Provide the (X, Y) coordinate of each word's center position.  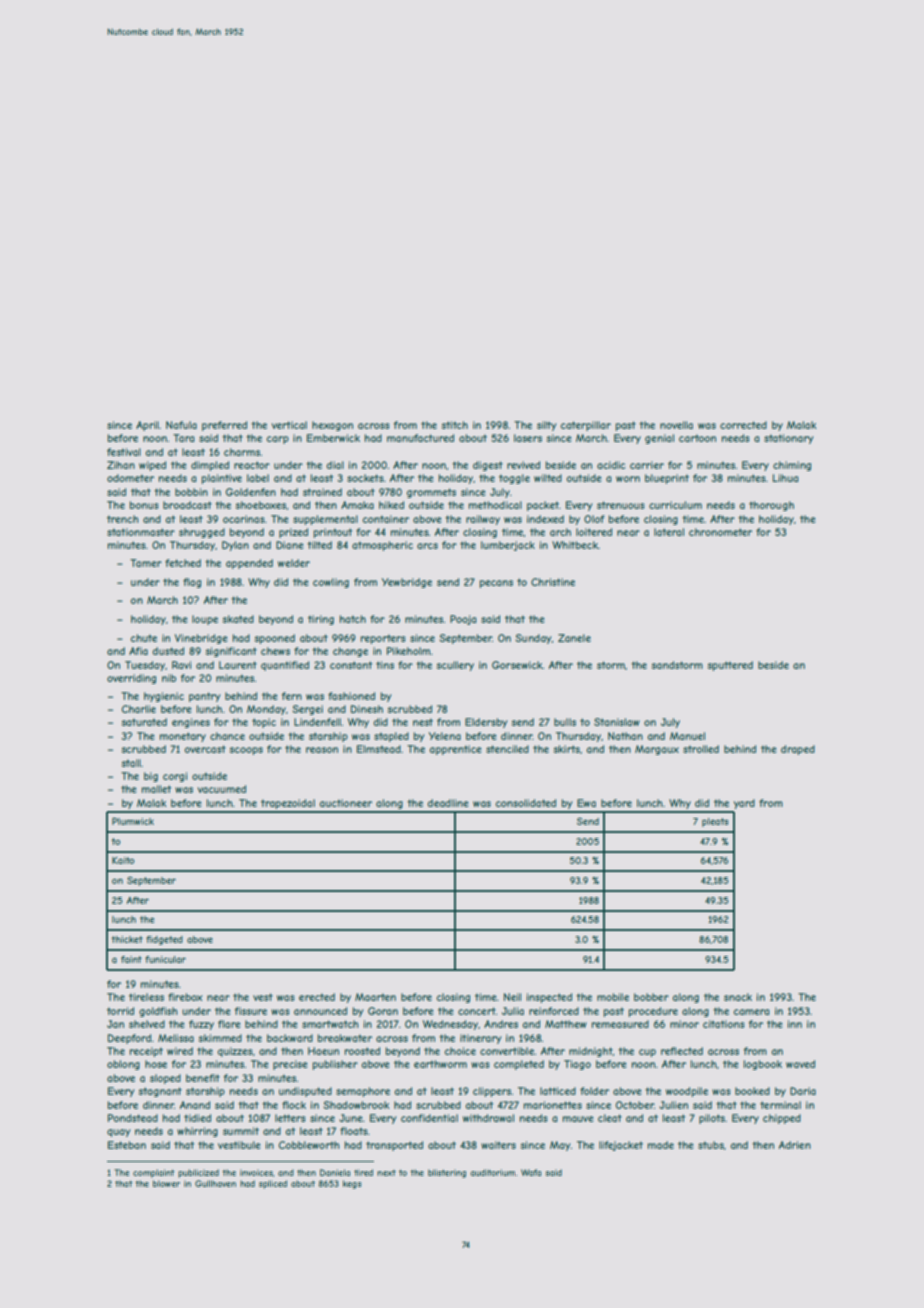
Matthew (566, 1024)
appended (249, 564)
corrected (743, 425)
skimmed (220, 1038)
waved (800, 1064)
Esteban (127, 1145)
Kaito (123, 860)
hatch (353, 619)
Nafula (181, 425)
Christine (553, 582)
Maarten (375, 997)
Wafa (531, 1172)
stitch (454, 425)
